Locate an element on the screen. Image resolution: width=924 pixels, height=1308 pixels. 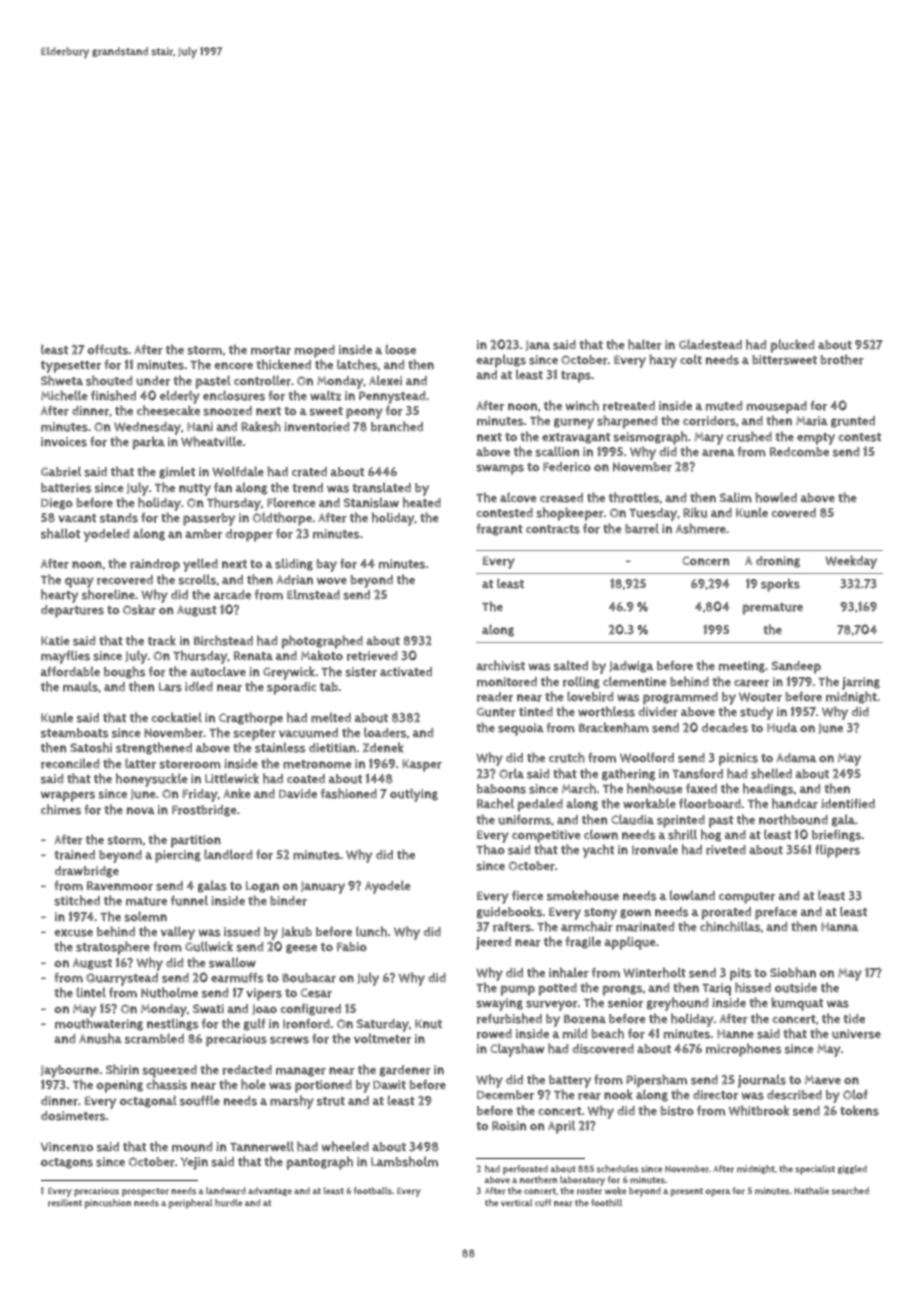
Birchstead is located at coordinates (223, 640).
